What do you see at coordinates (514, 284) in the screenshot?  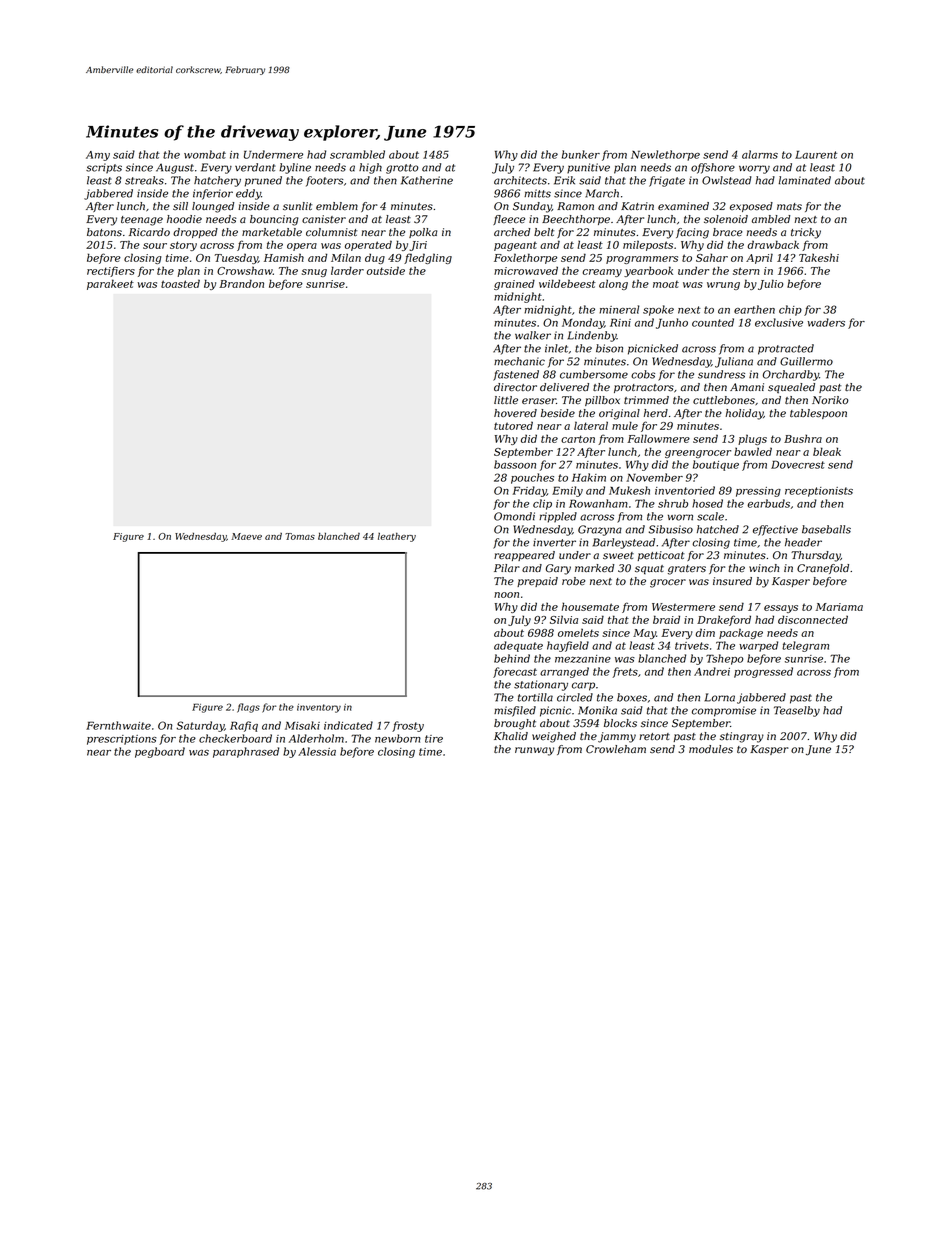 I see `grained` at bounding box center [514, 284].
